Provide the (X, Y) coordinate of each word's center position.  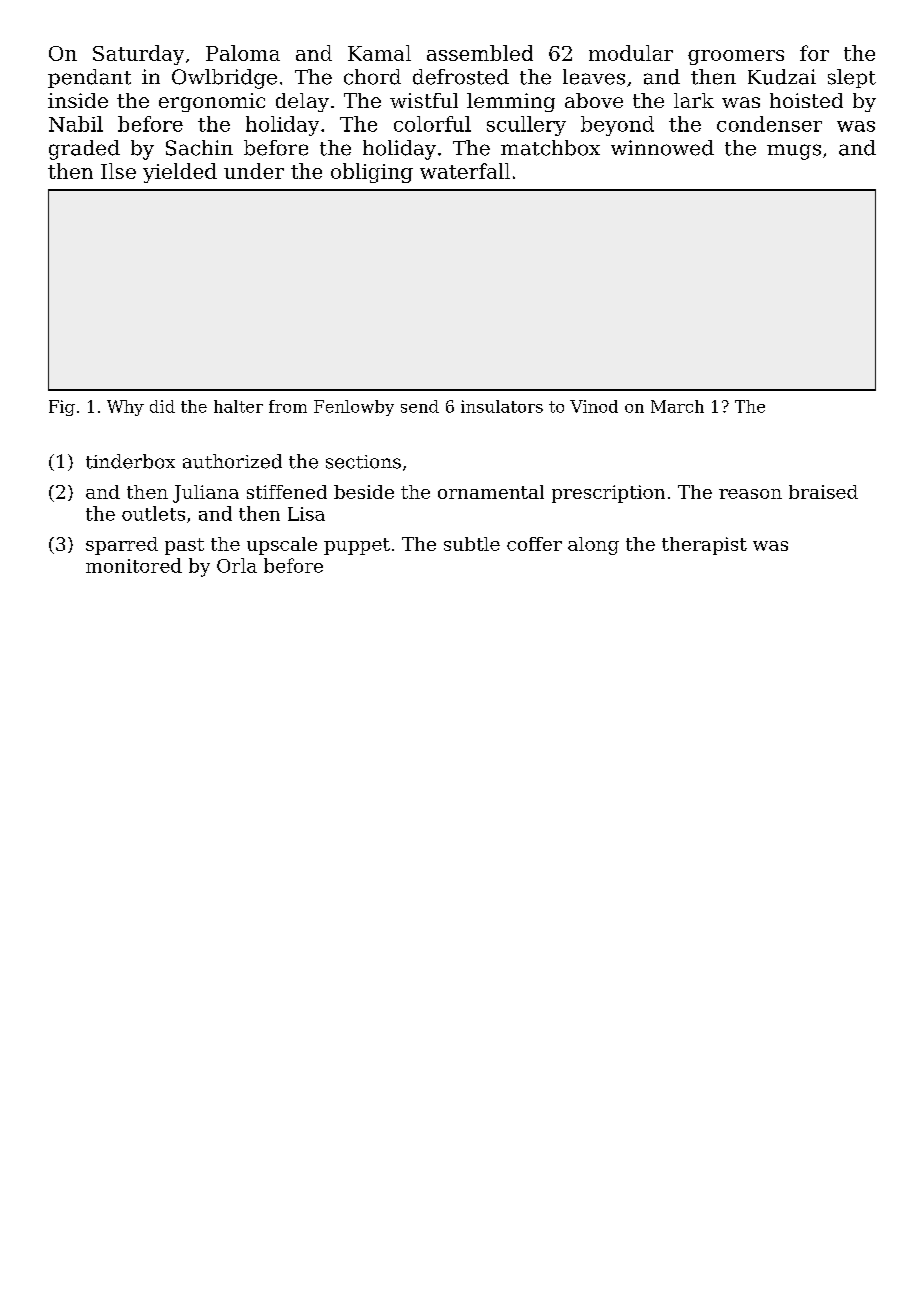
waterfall (465, 171)
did (162, 406)
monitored (134, 565)
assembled (480, 53)
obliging (372, 173)
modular (631, 53)
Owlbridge (224, 79)
